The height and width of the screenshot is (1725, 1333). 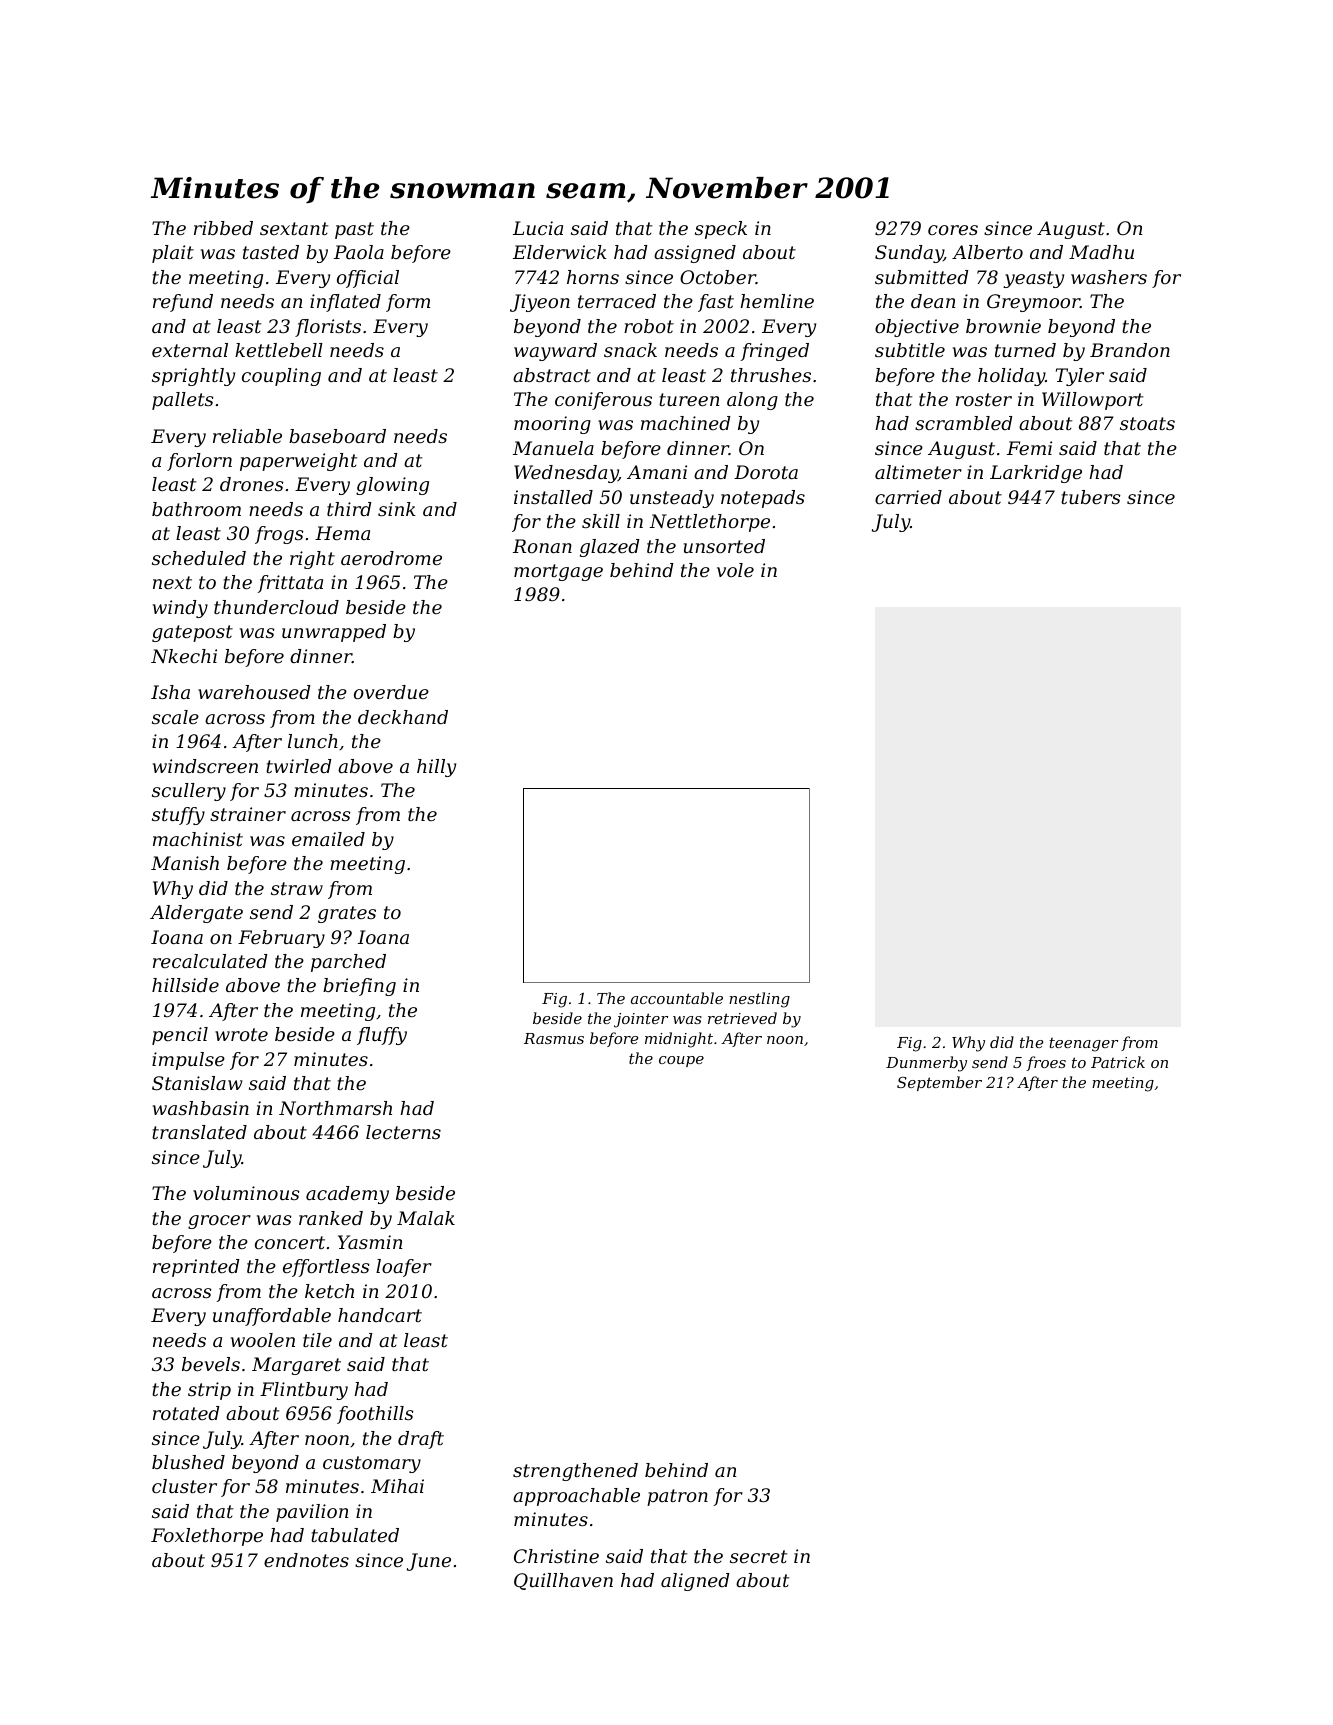 What do you see at coordinates (436, 768) in the screenshot?
I see `hilly` at bounding box center [436, 768].
